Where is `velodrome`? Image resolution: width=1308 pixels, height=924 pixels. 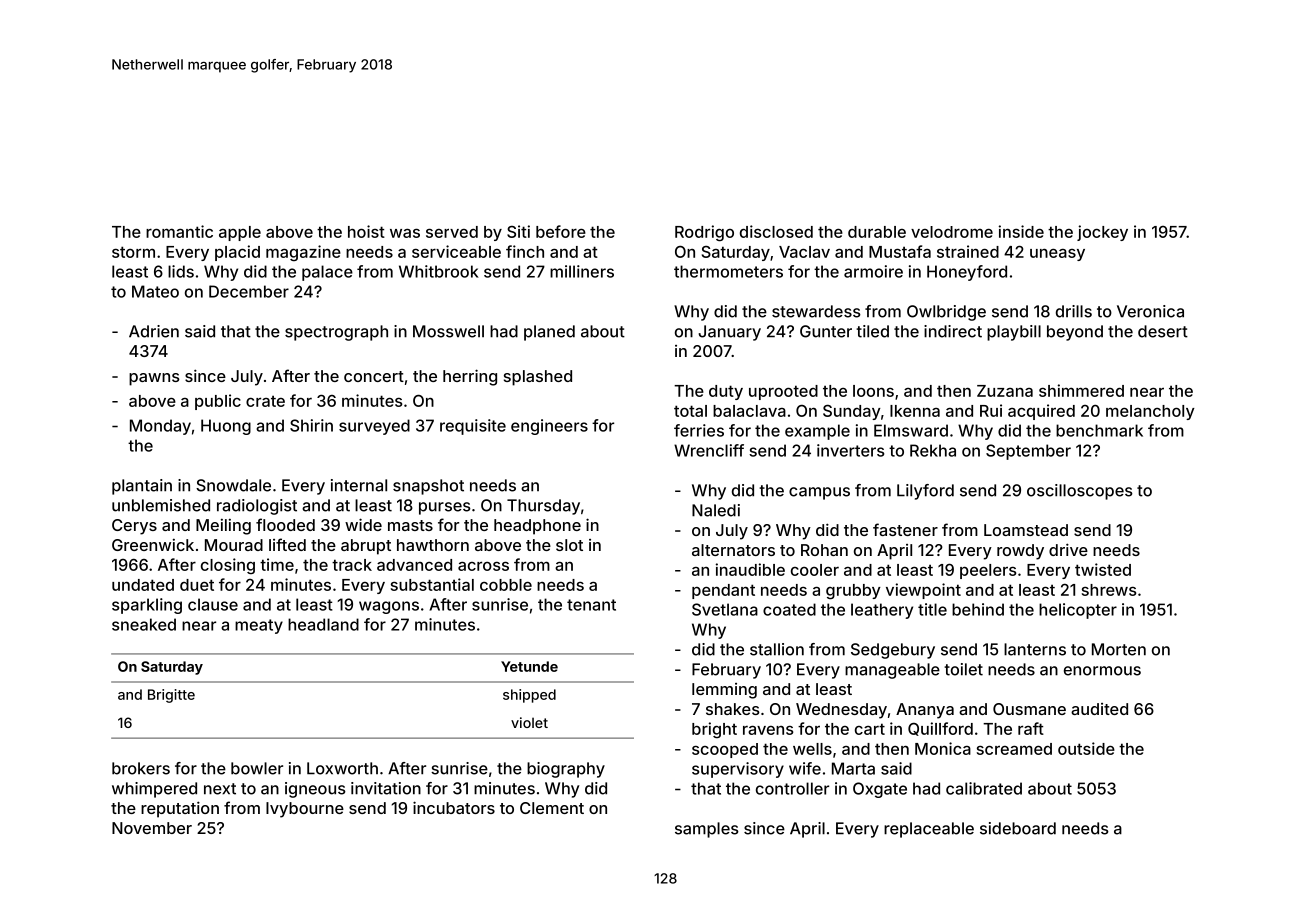
velodrome is located at coordinates (952, 232).
